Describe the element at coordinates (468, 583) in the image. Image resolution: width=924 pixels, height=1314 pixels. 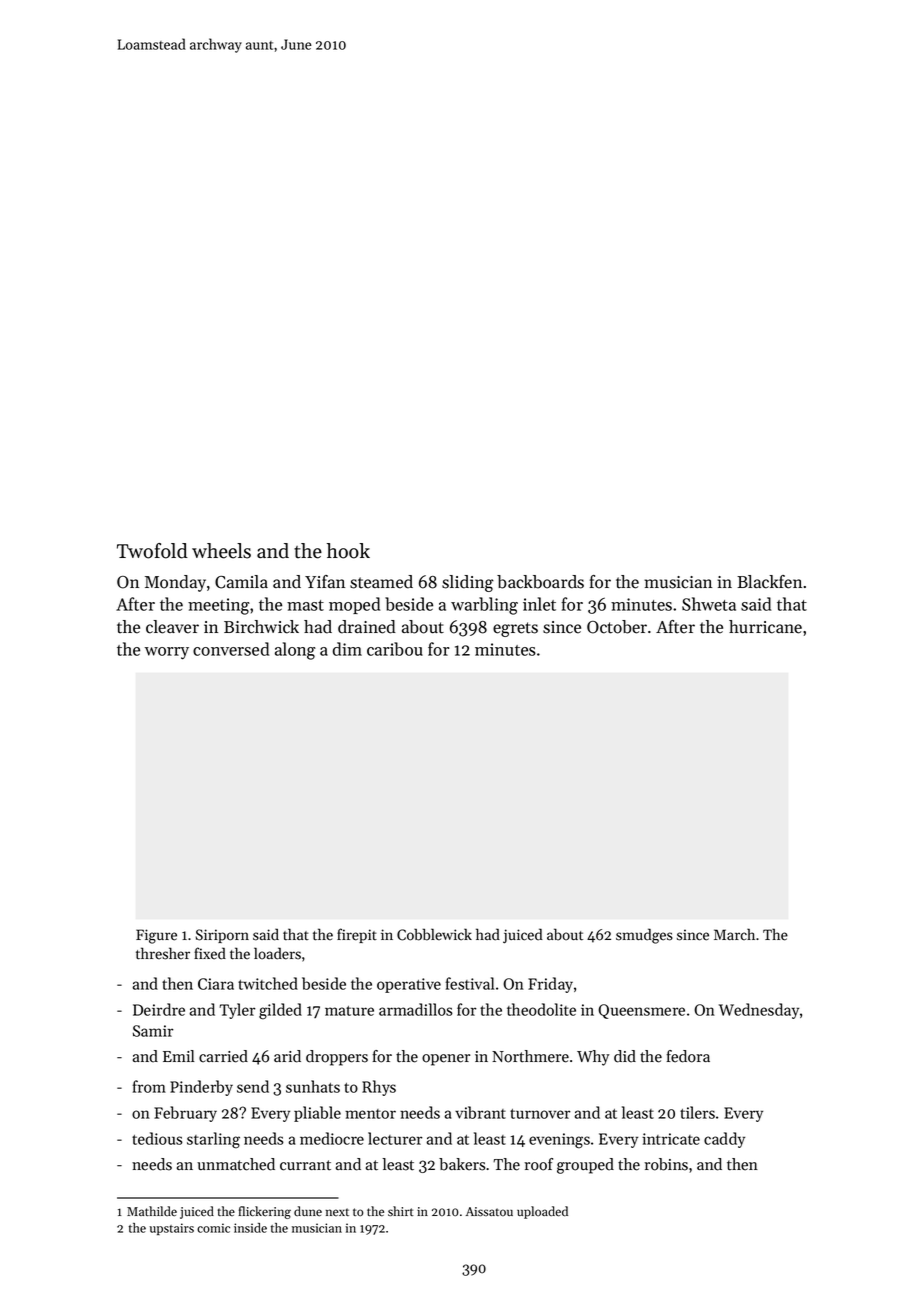
I see `sliding` at that location.
